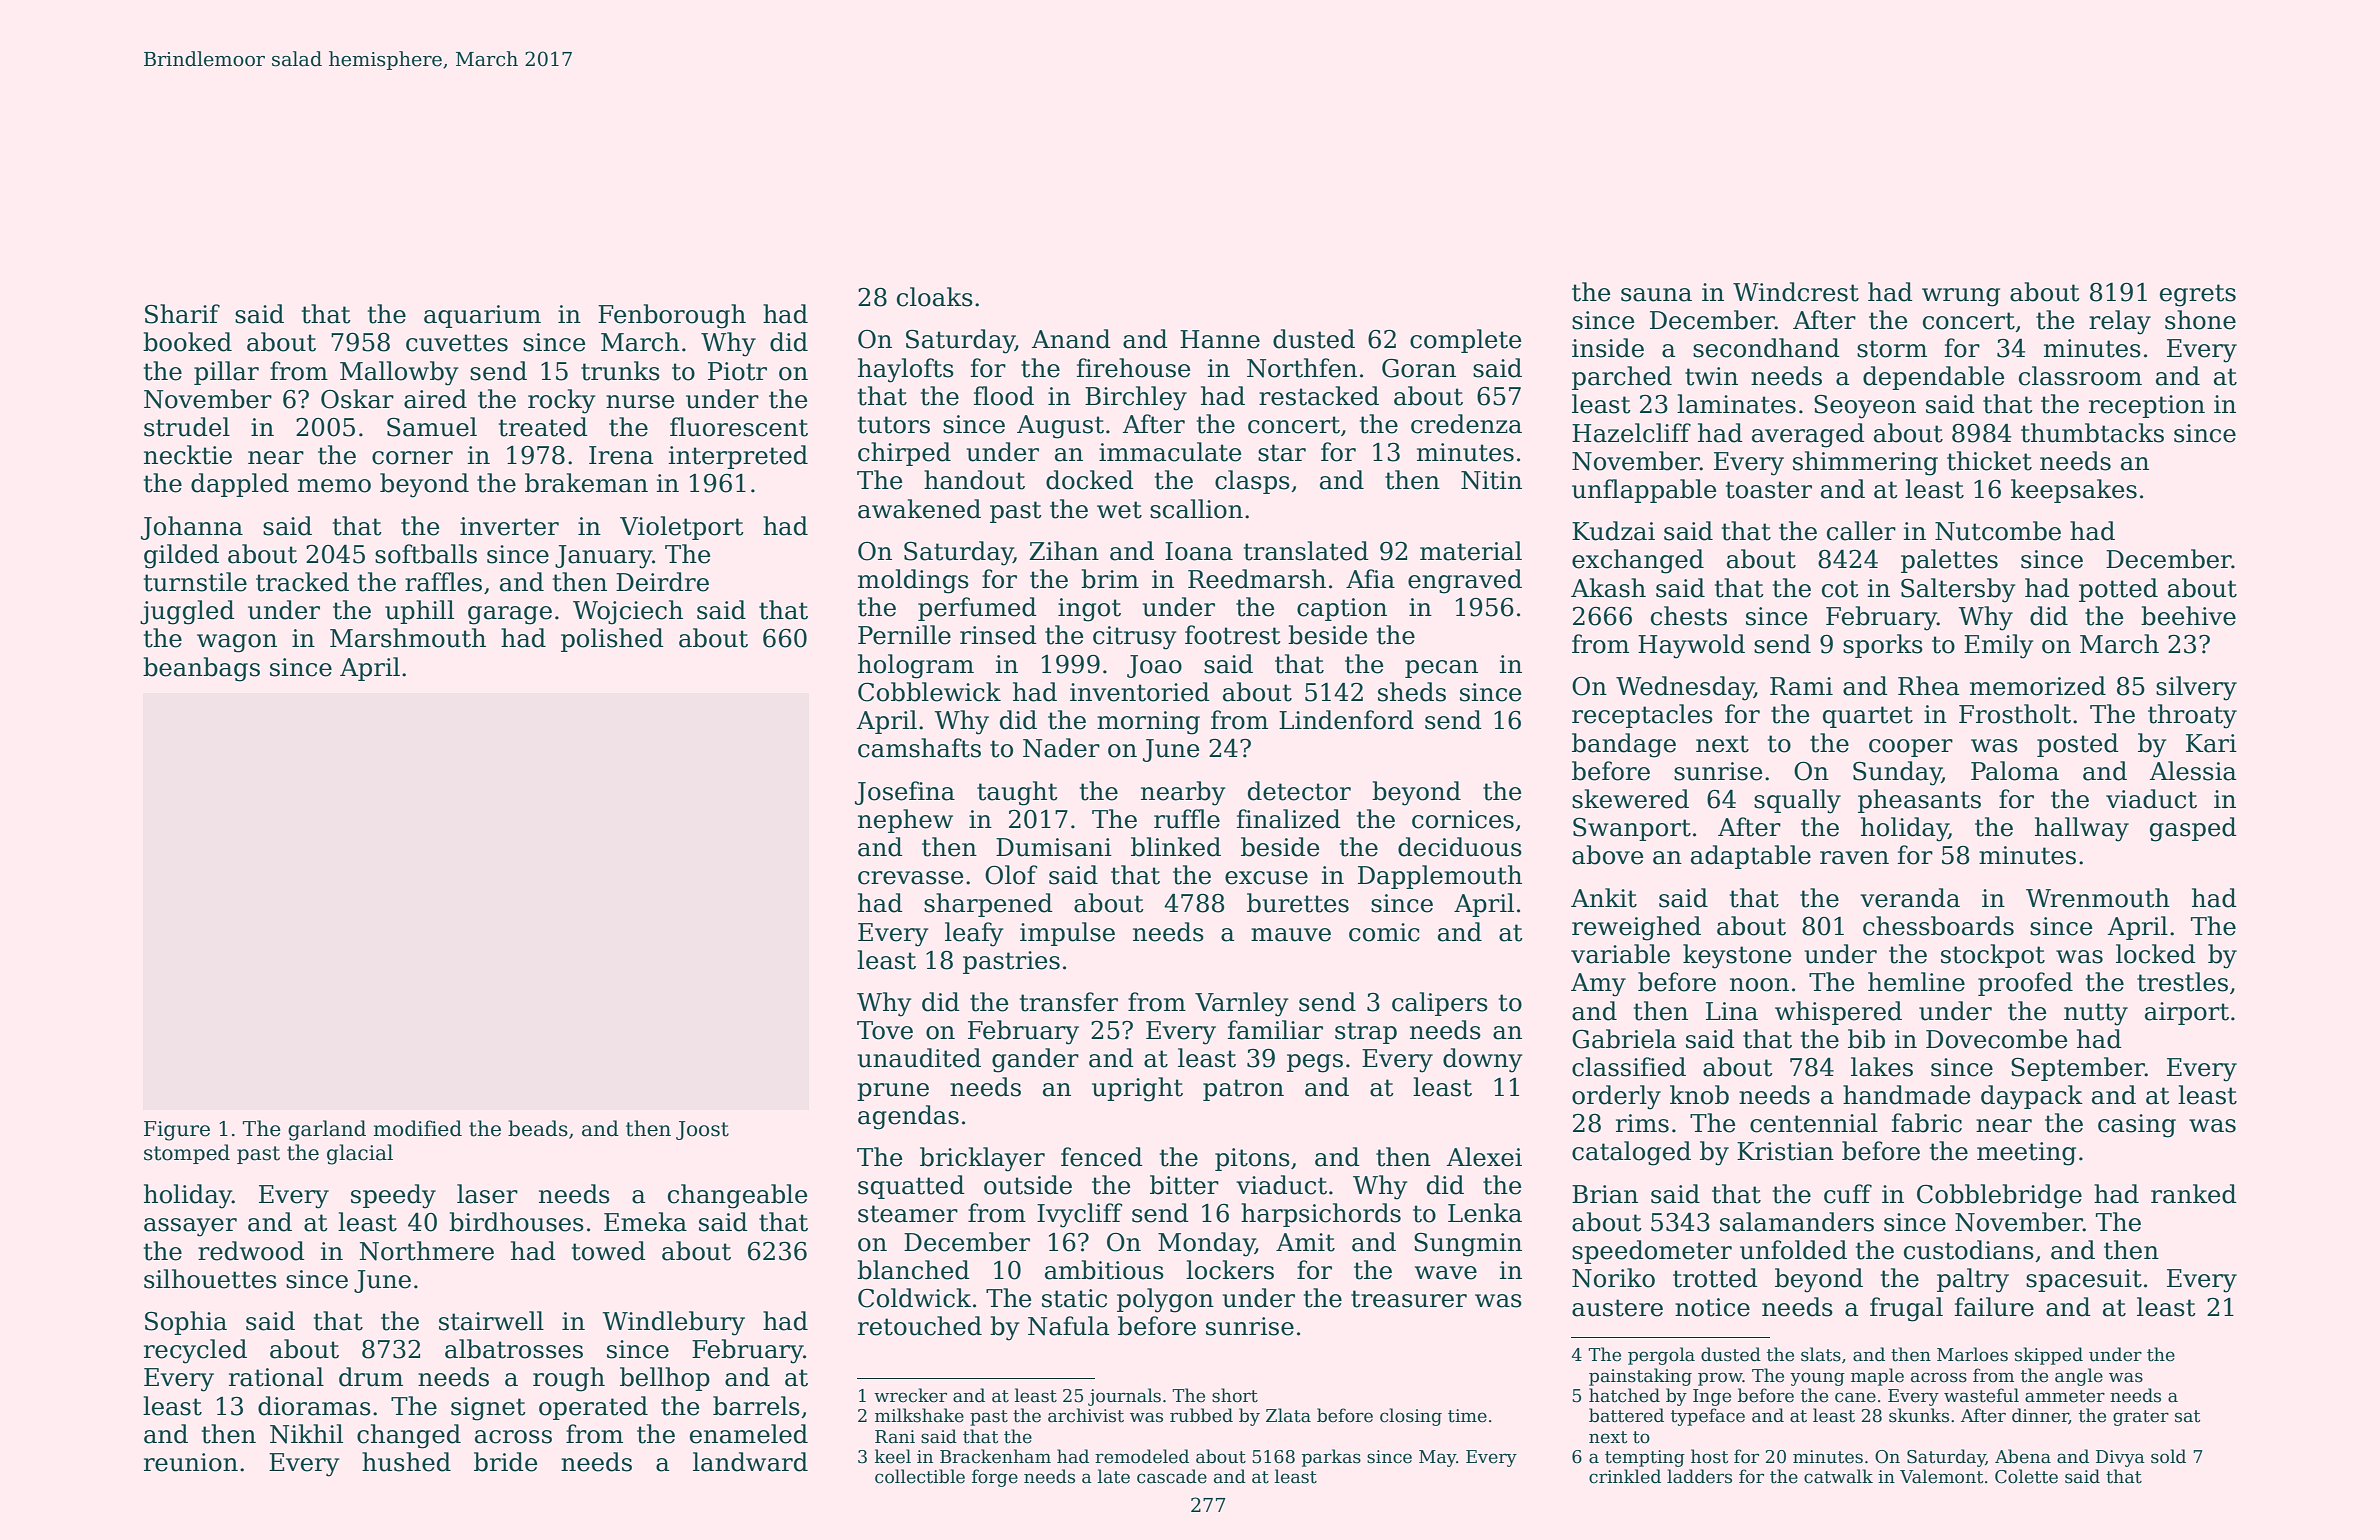  I want to click on throaty, so click(2192, 716).
